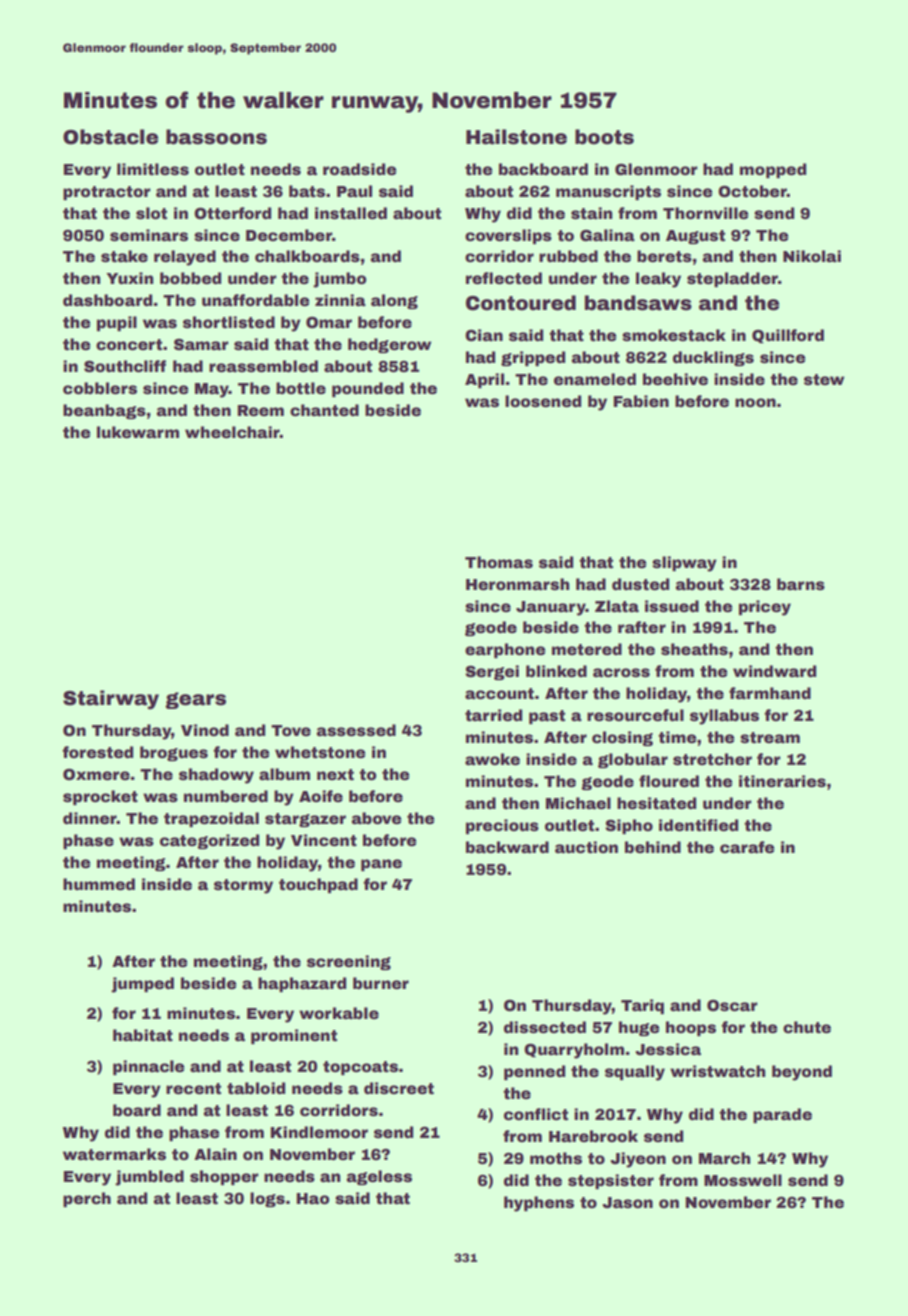 This screenshot has width=908, height=1316. Describe the element at coordinates (718, 1071) in the screenshot. I see `wristwatch` at that location.
